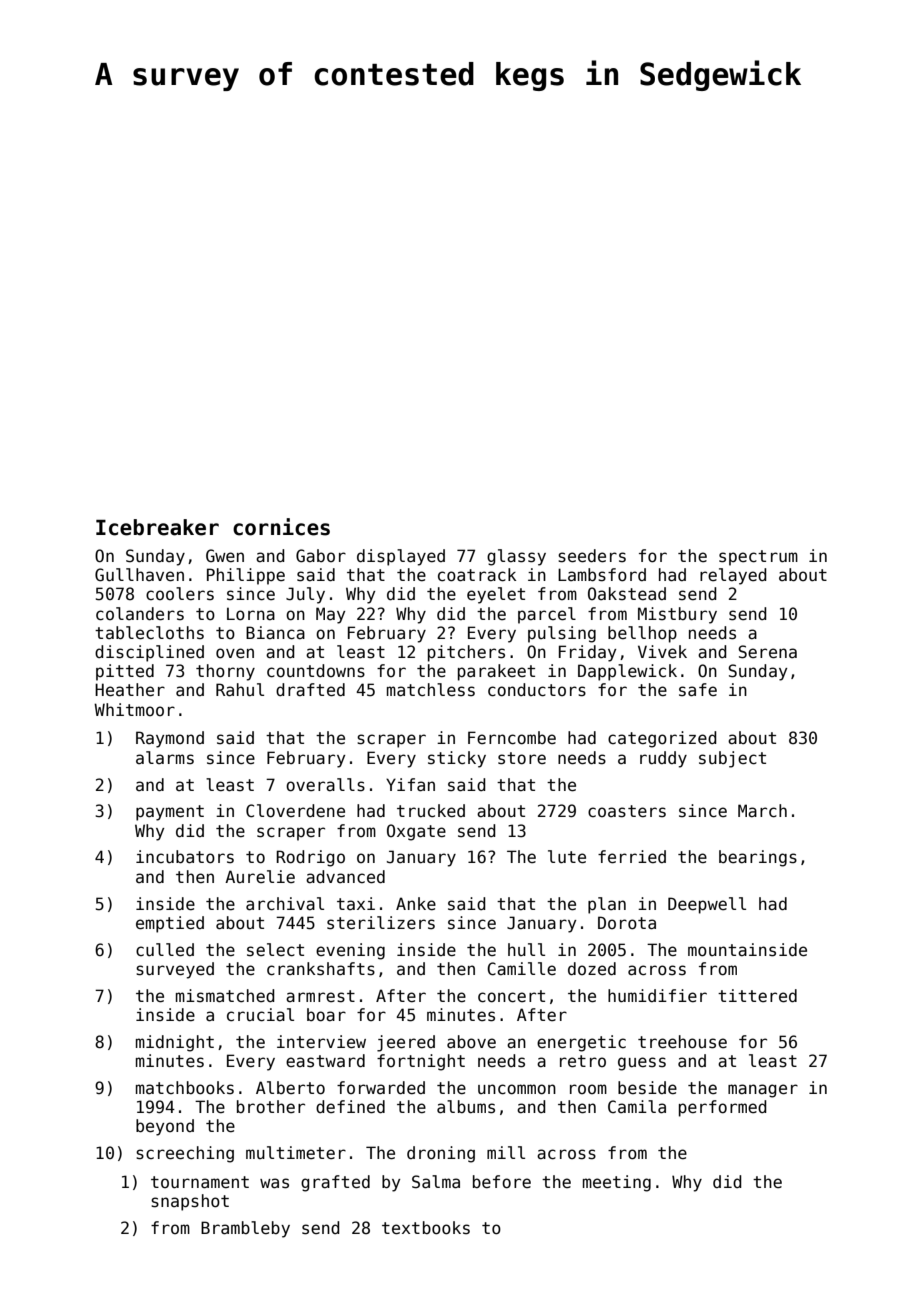 This page has width=924, height=1308. What do you see at coordinates (587, 653) in the page?
I see `Friday` at bounding box center [587, 653].
